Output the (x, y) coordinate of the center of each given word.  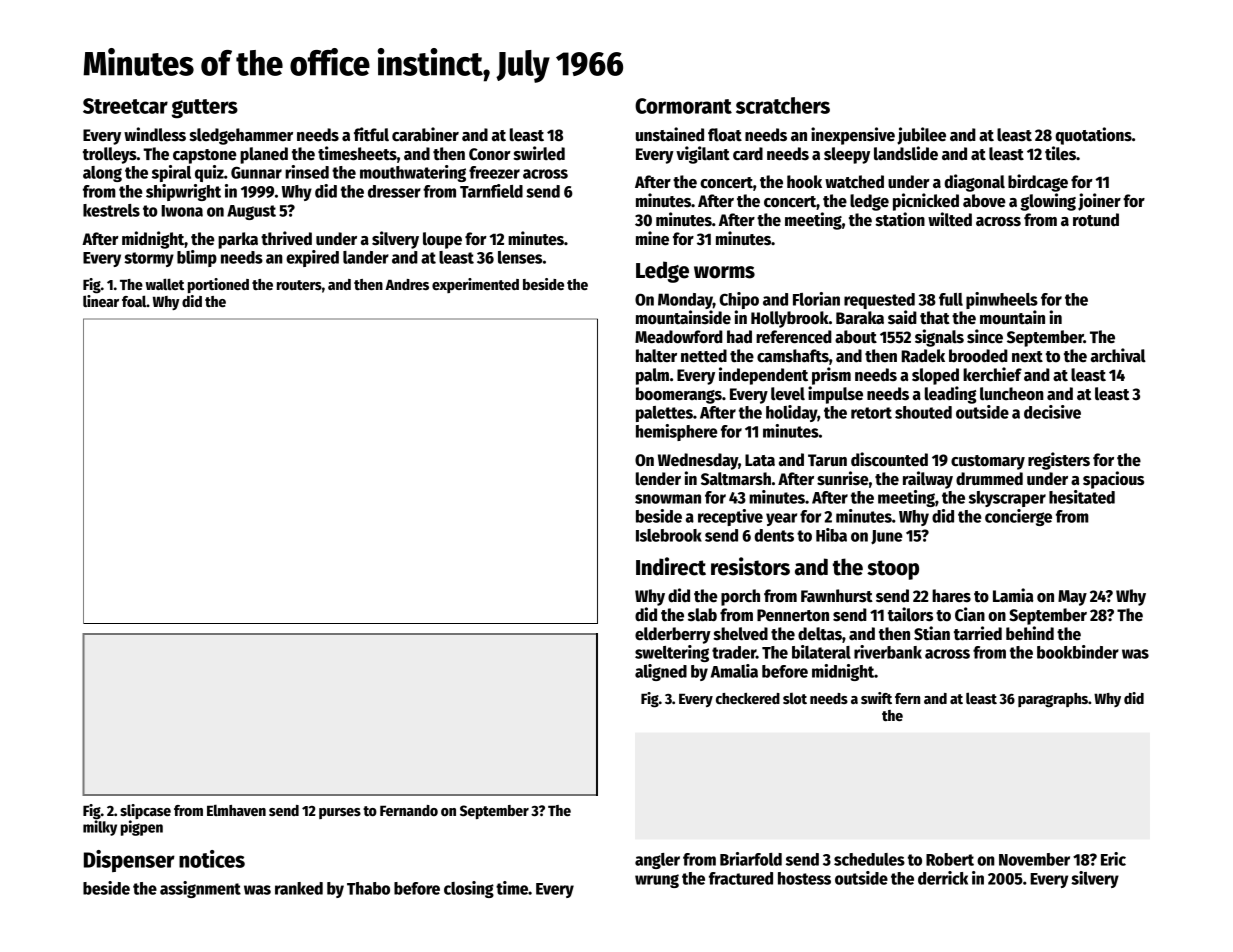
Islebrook (669, 535)
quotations (1093, 136)
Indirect (671, 566)
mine (652, 238)
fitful (371, 134)
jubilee (921, 136)
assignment (200, 889)
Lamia (1013, 595)
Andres (407, 284)
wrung (657, 881)
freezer (494, 172)
